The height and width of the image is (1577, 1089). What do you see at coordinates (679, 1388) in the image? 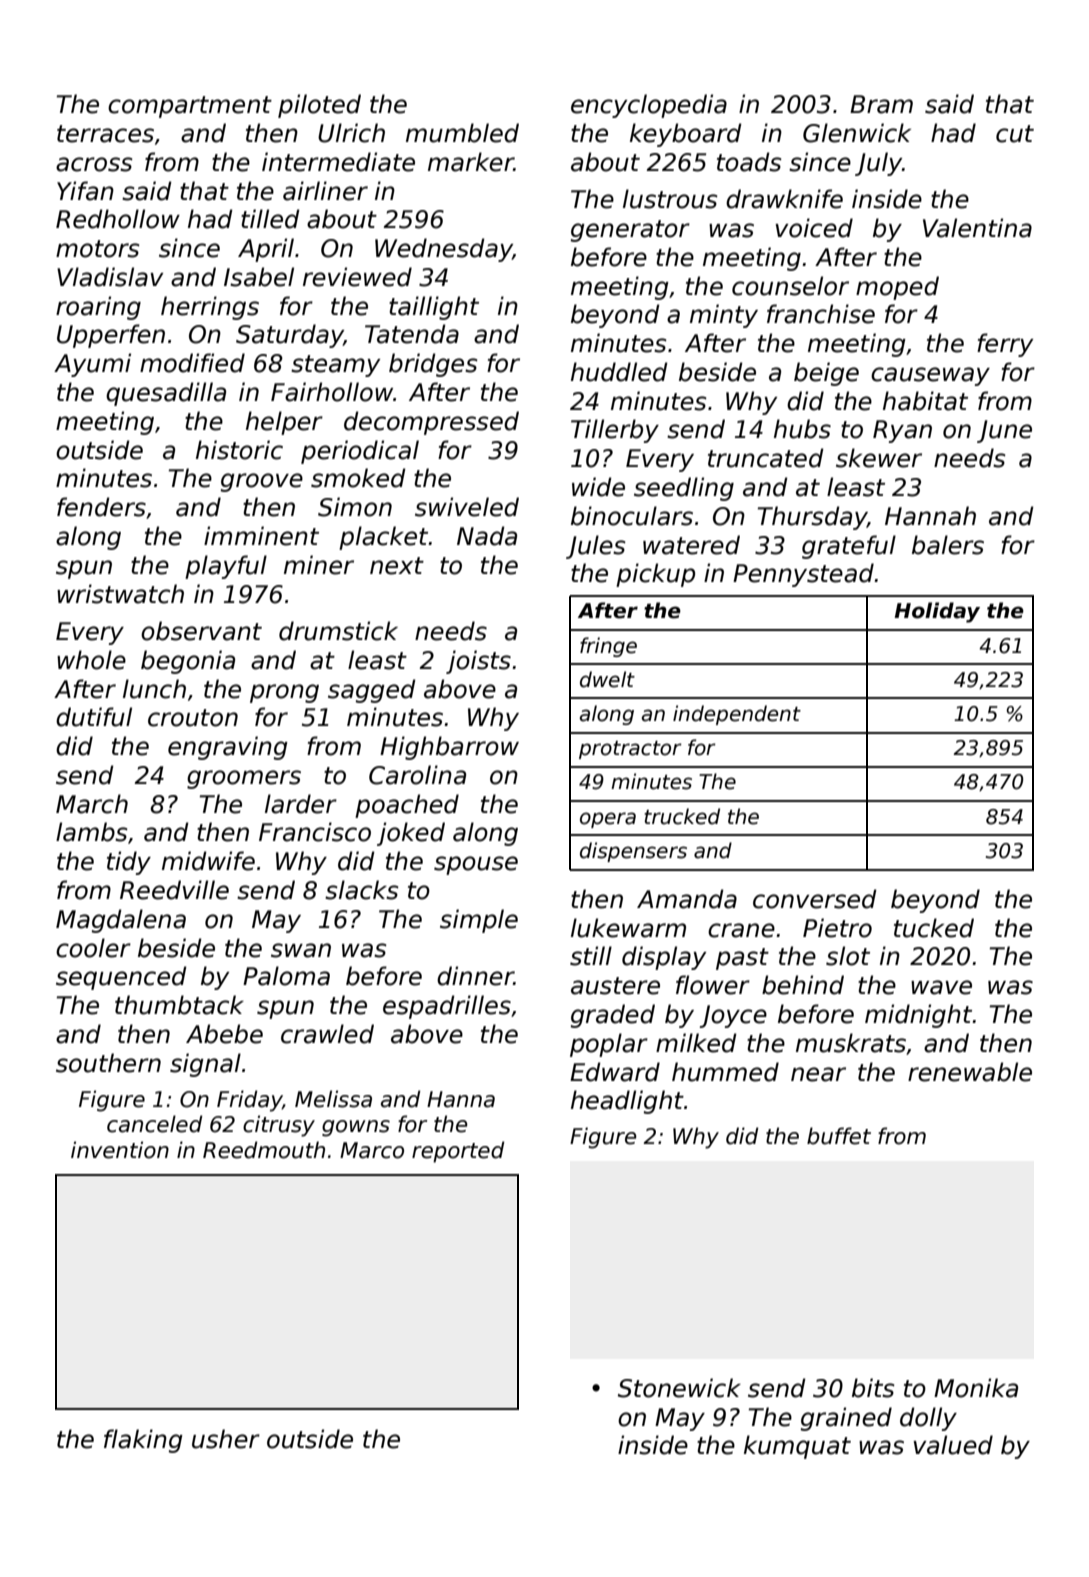
I see `Stonewick` at bounding box center [679, 1388].
